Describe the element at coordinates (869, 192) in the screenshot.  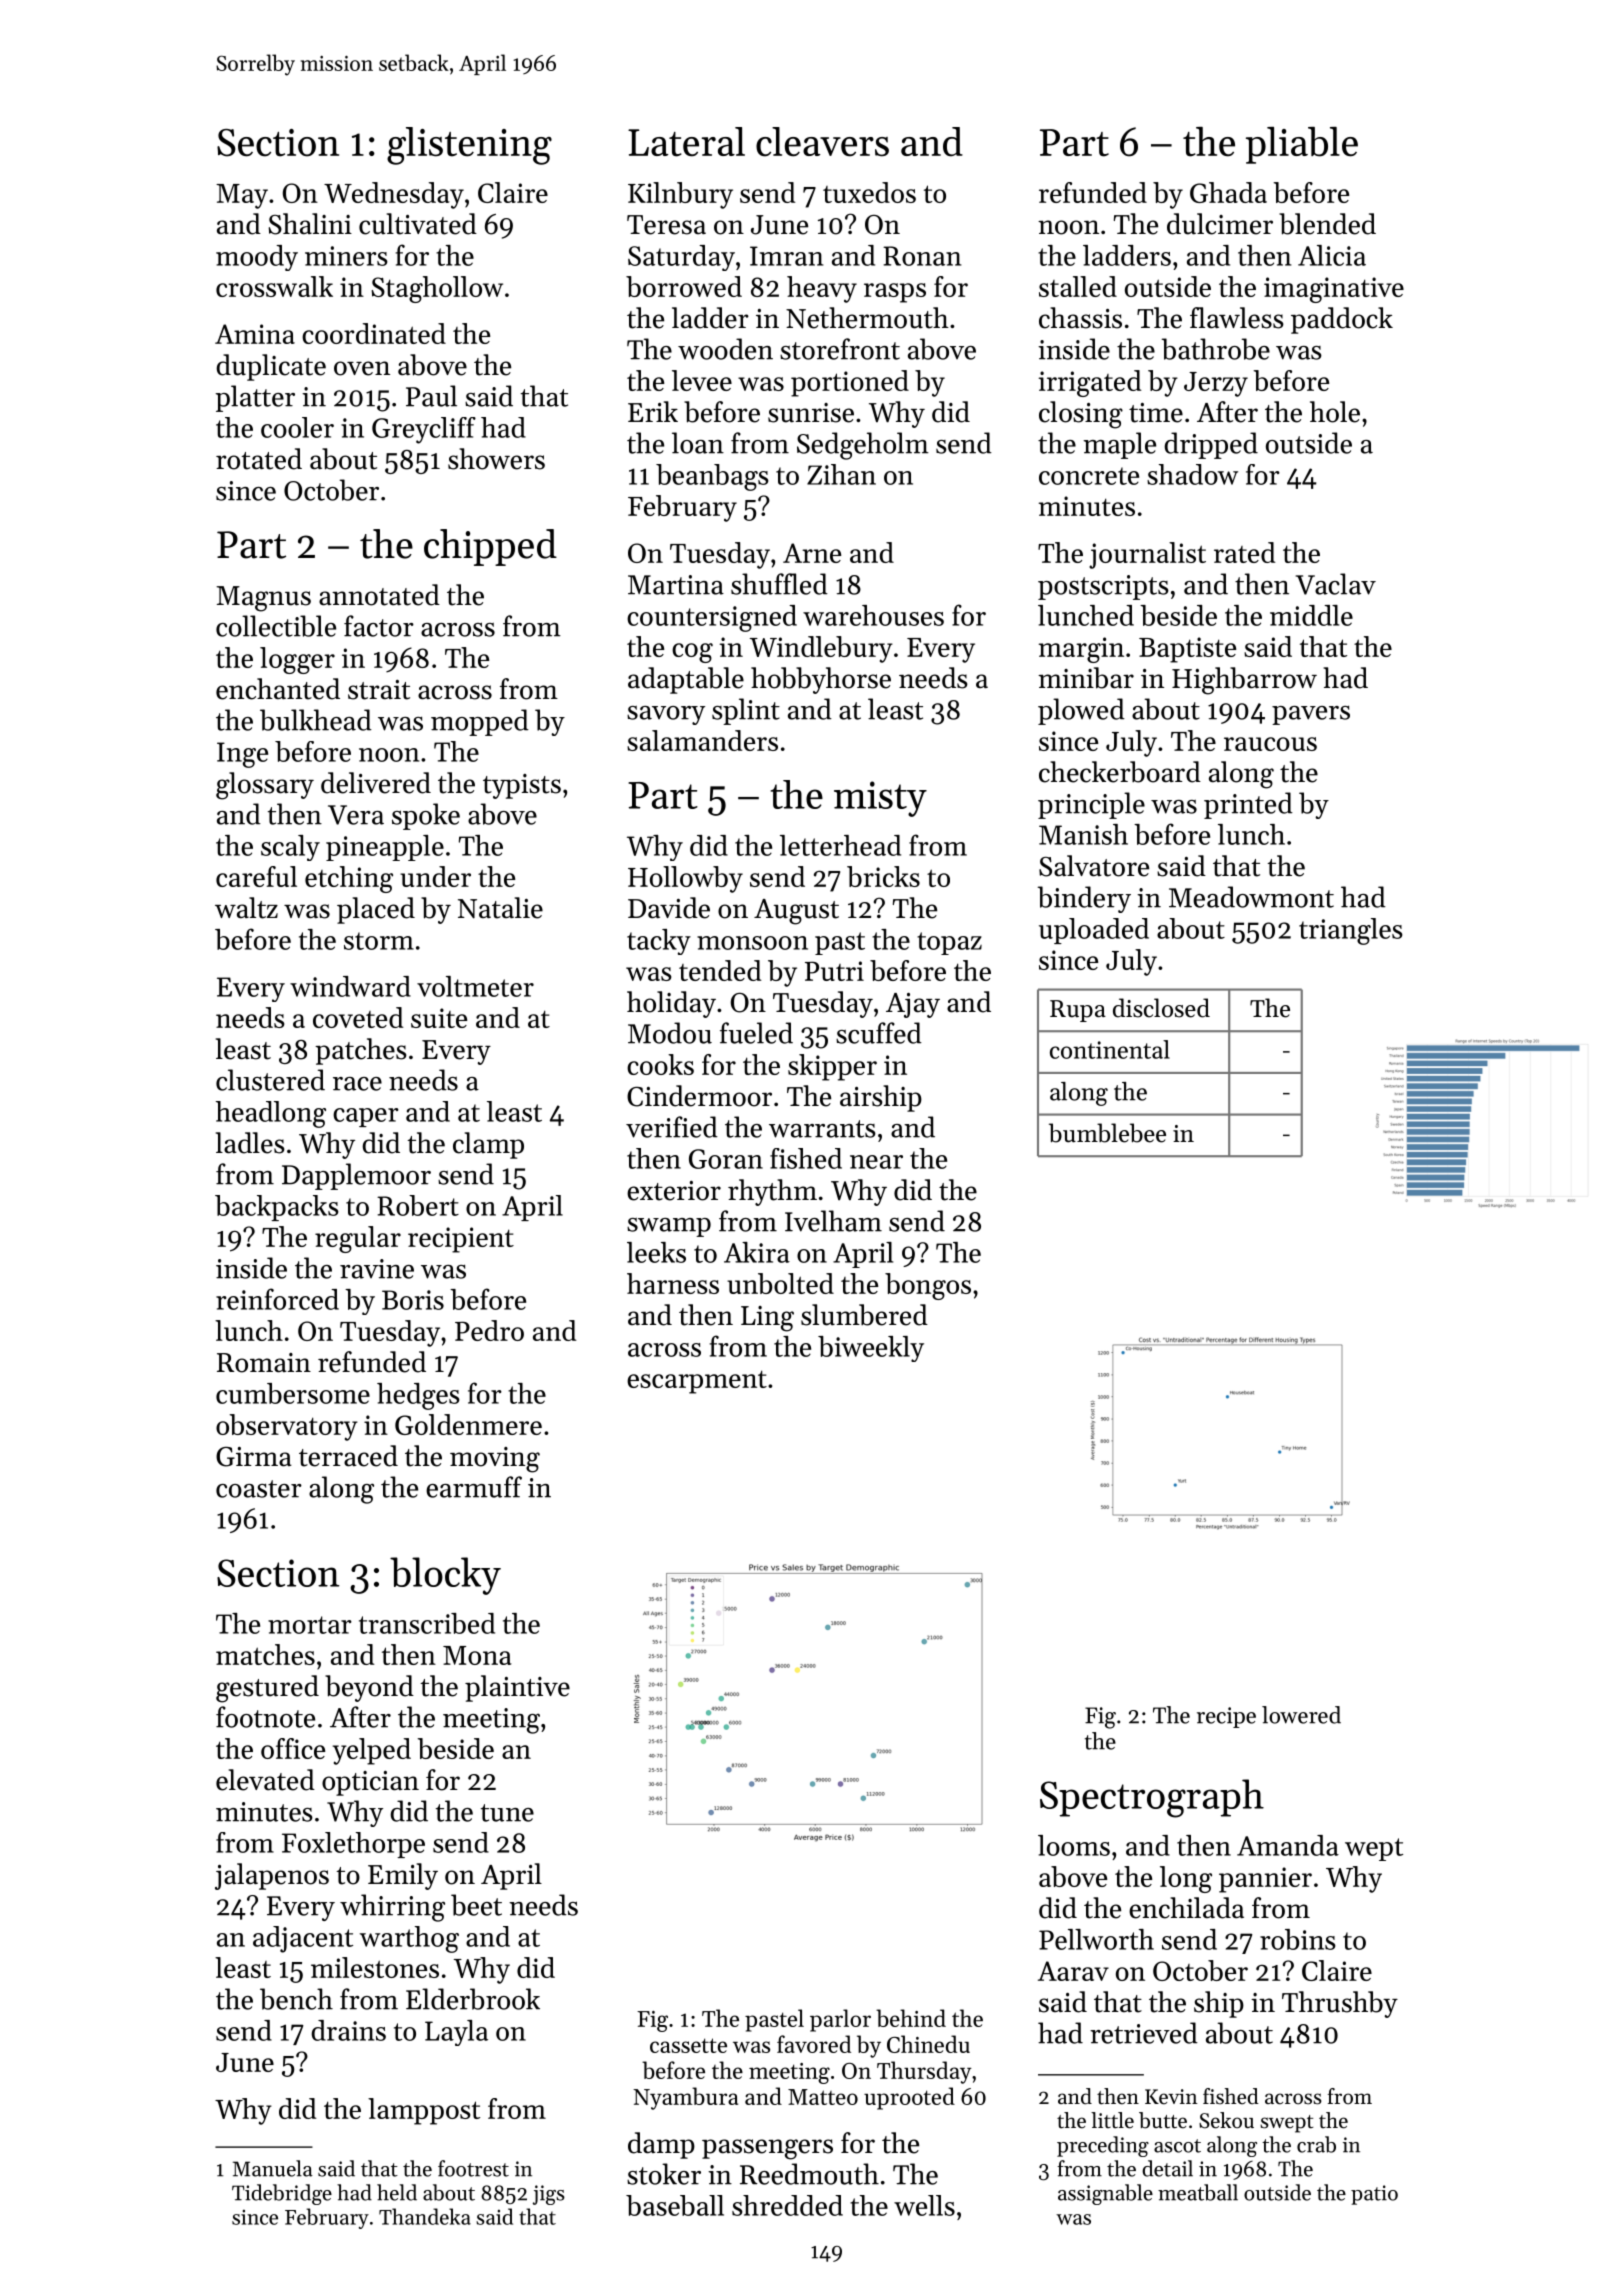
I see `tuxedos` at that location.
